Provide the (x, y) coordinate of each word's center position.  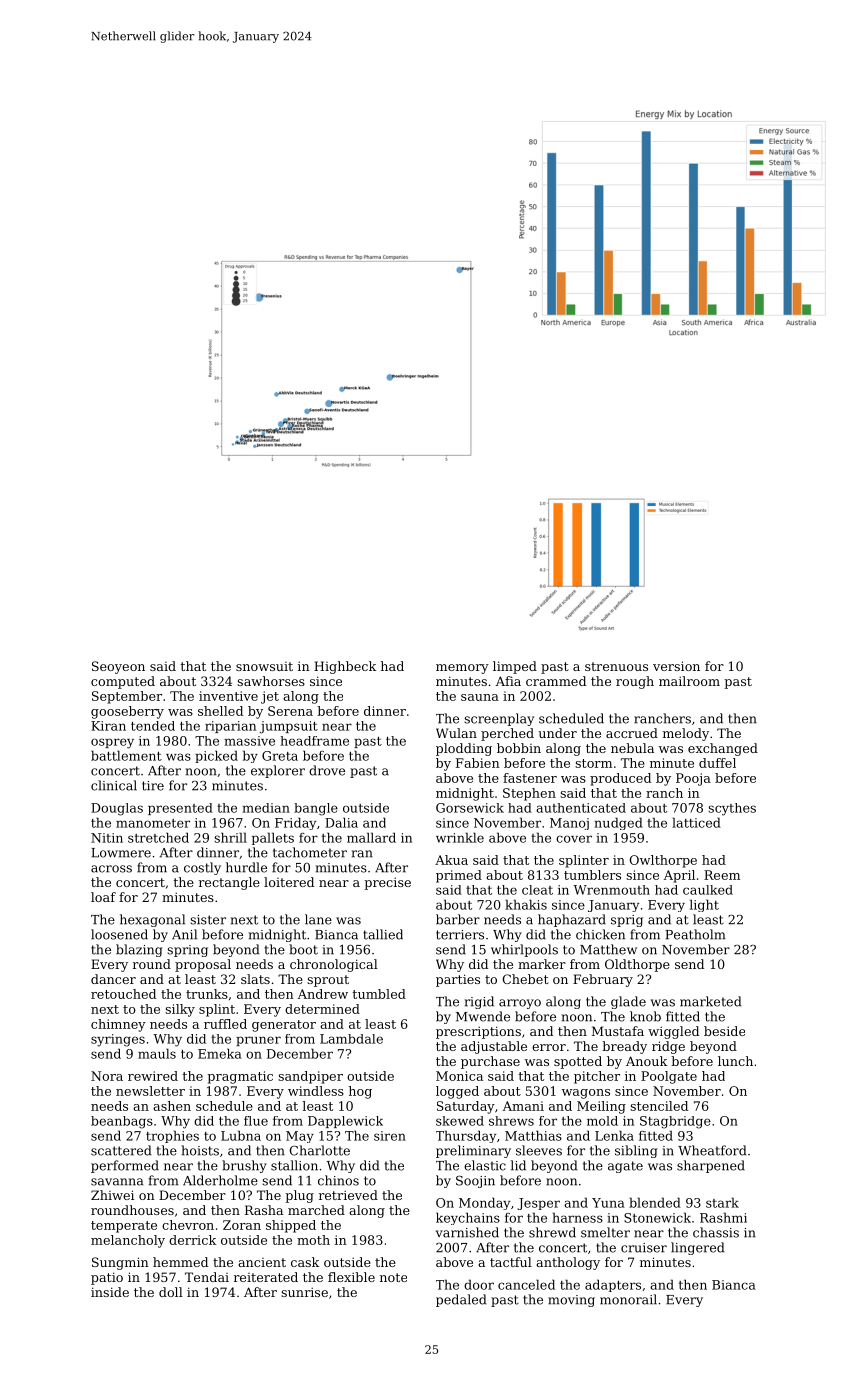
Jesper (538, 1204)
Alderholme (220, 1180)
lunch (735, 1061)
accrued (632, 733)
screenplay (499, 719)
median (266, 808)
